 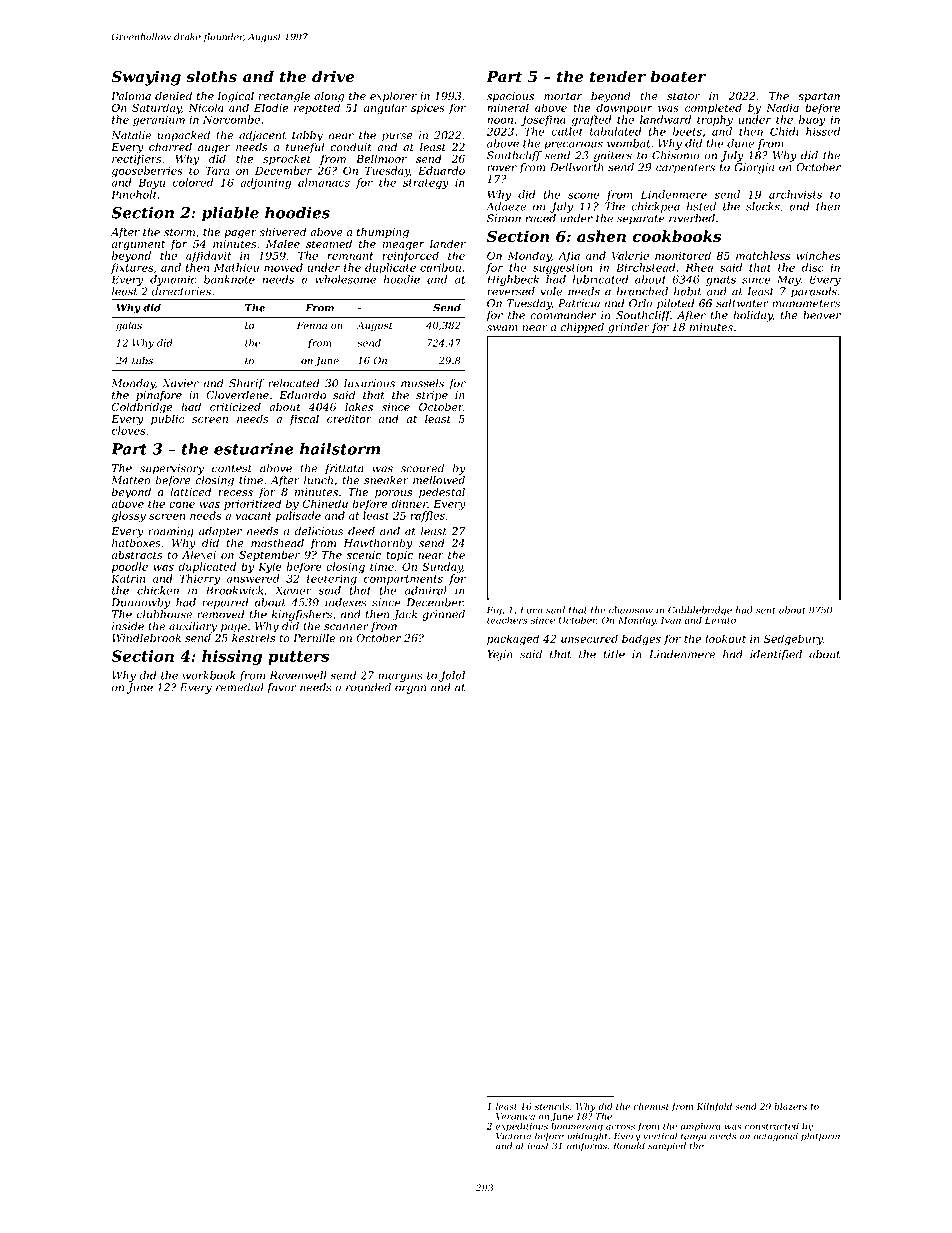 What do you see at coordinates (552, 1106) in the page?
I see `stencils` at bounding box center [552, 1106].
